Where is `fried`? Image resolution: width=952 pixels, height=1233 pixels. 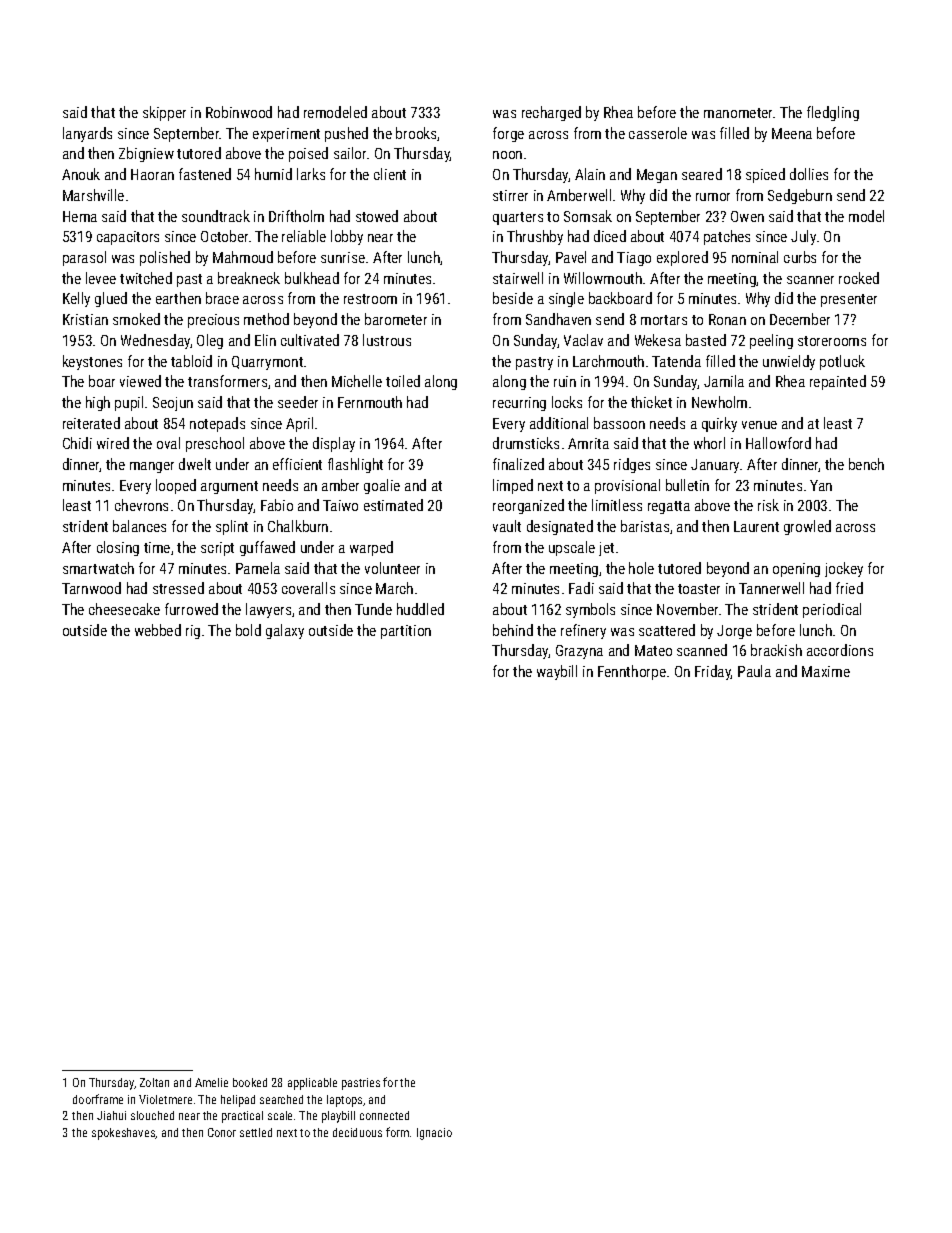
fried is located at coordinates (849, 588).
